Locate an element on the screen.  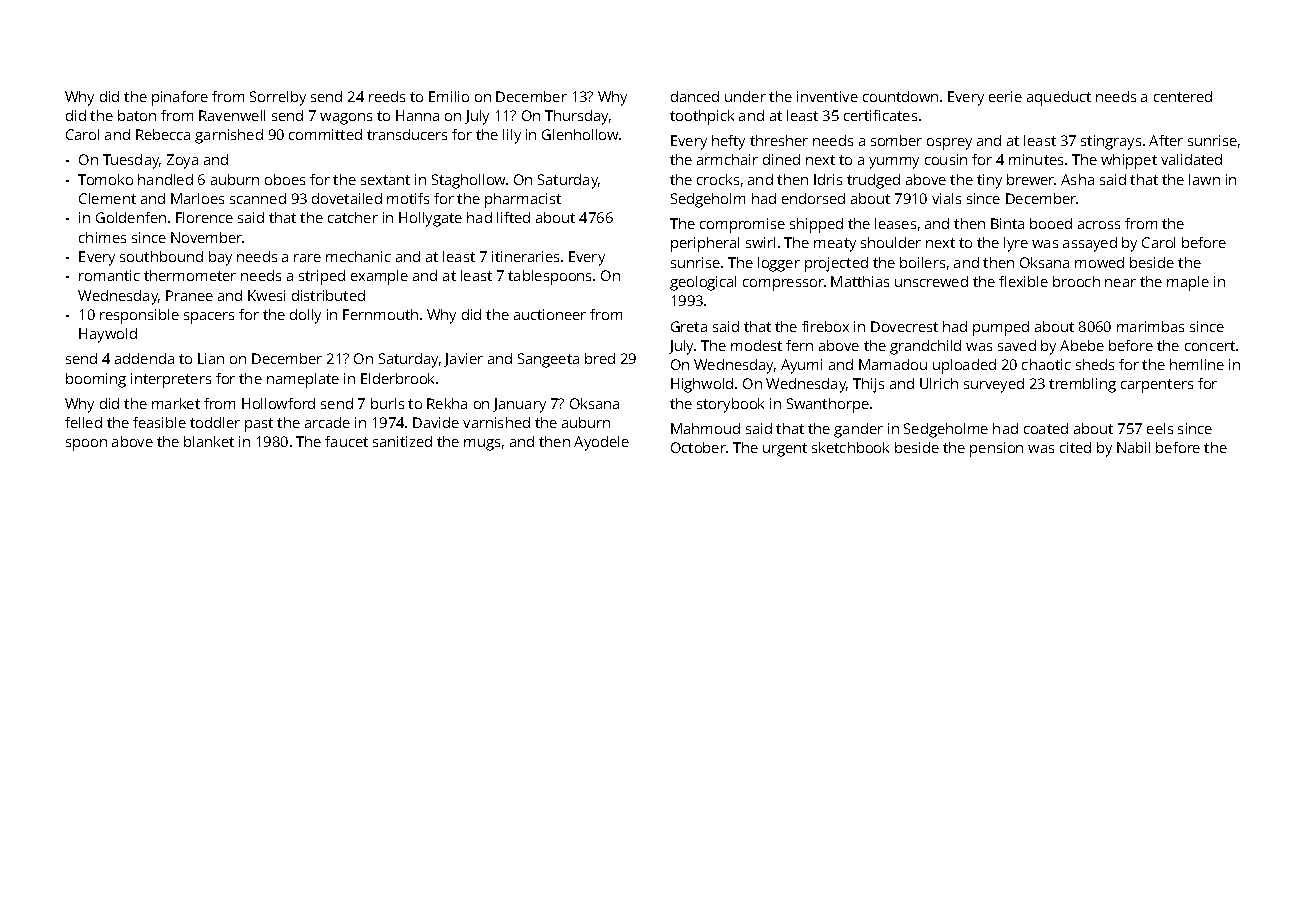
thermometer is located at coordinates (190, 275).
